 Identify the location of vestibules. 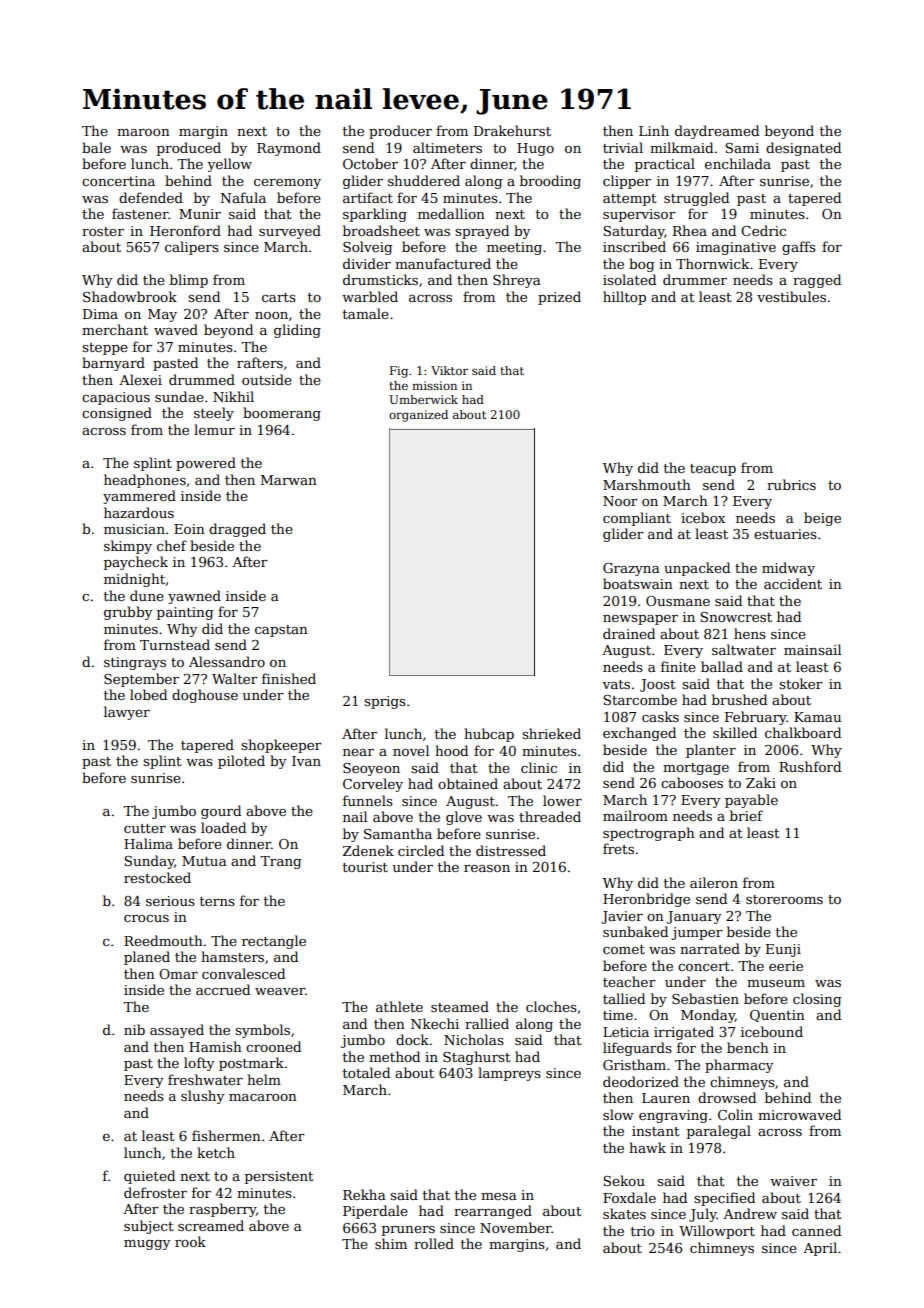
(791, 296).
